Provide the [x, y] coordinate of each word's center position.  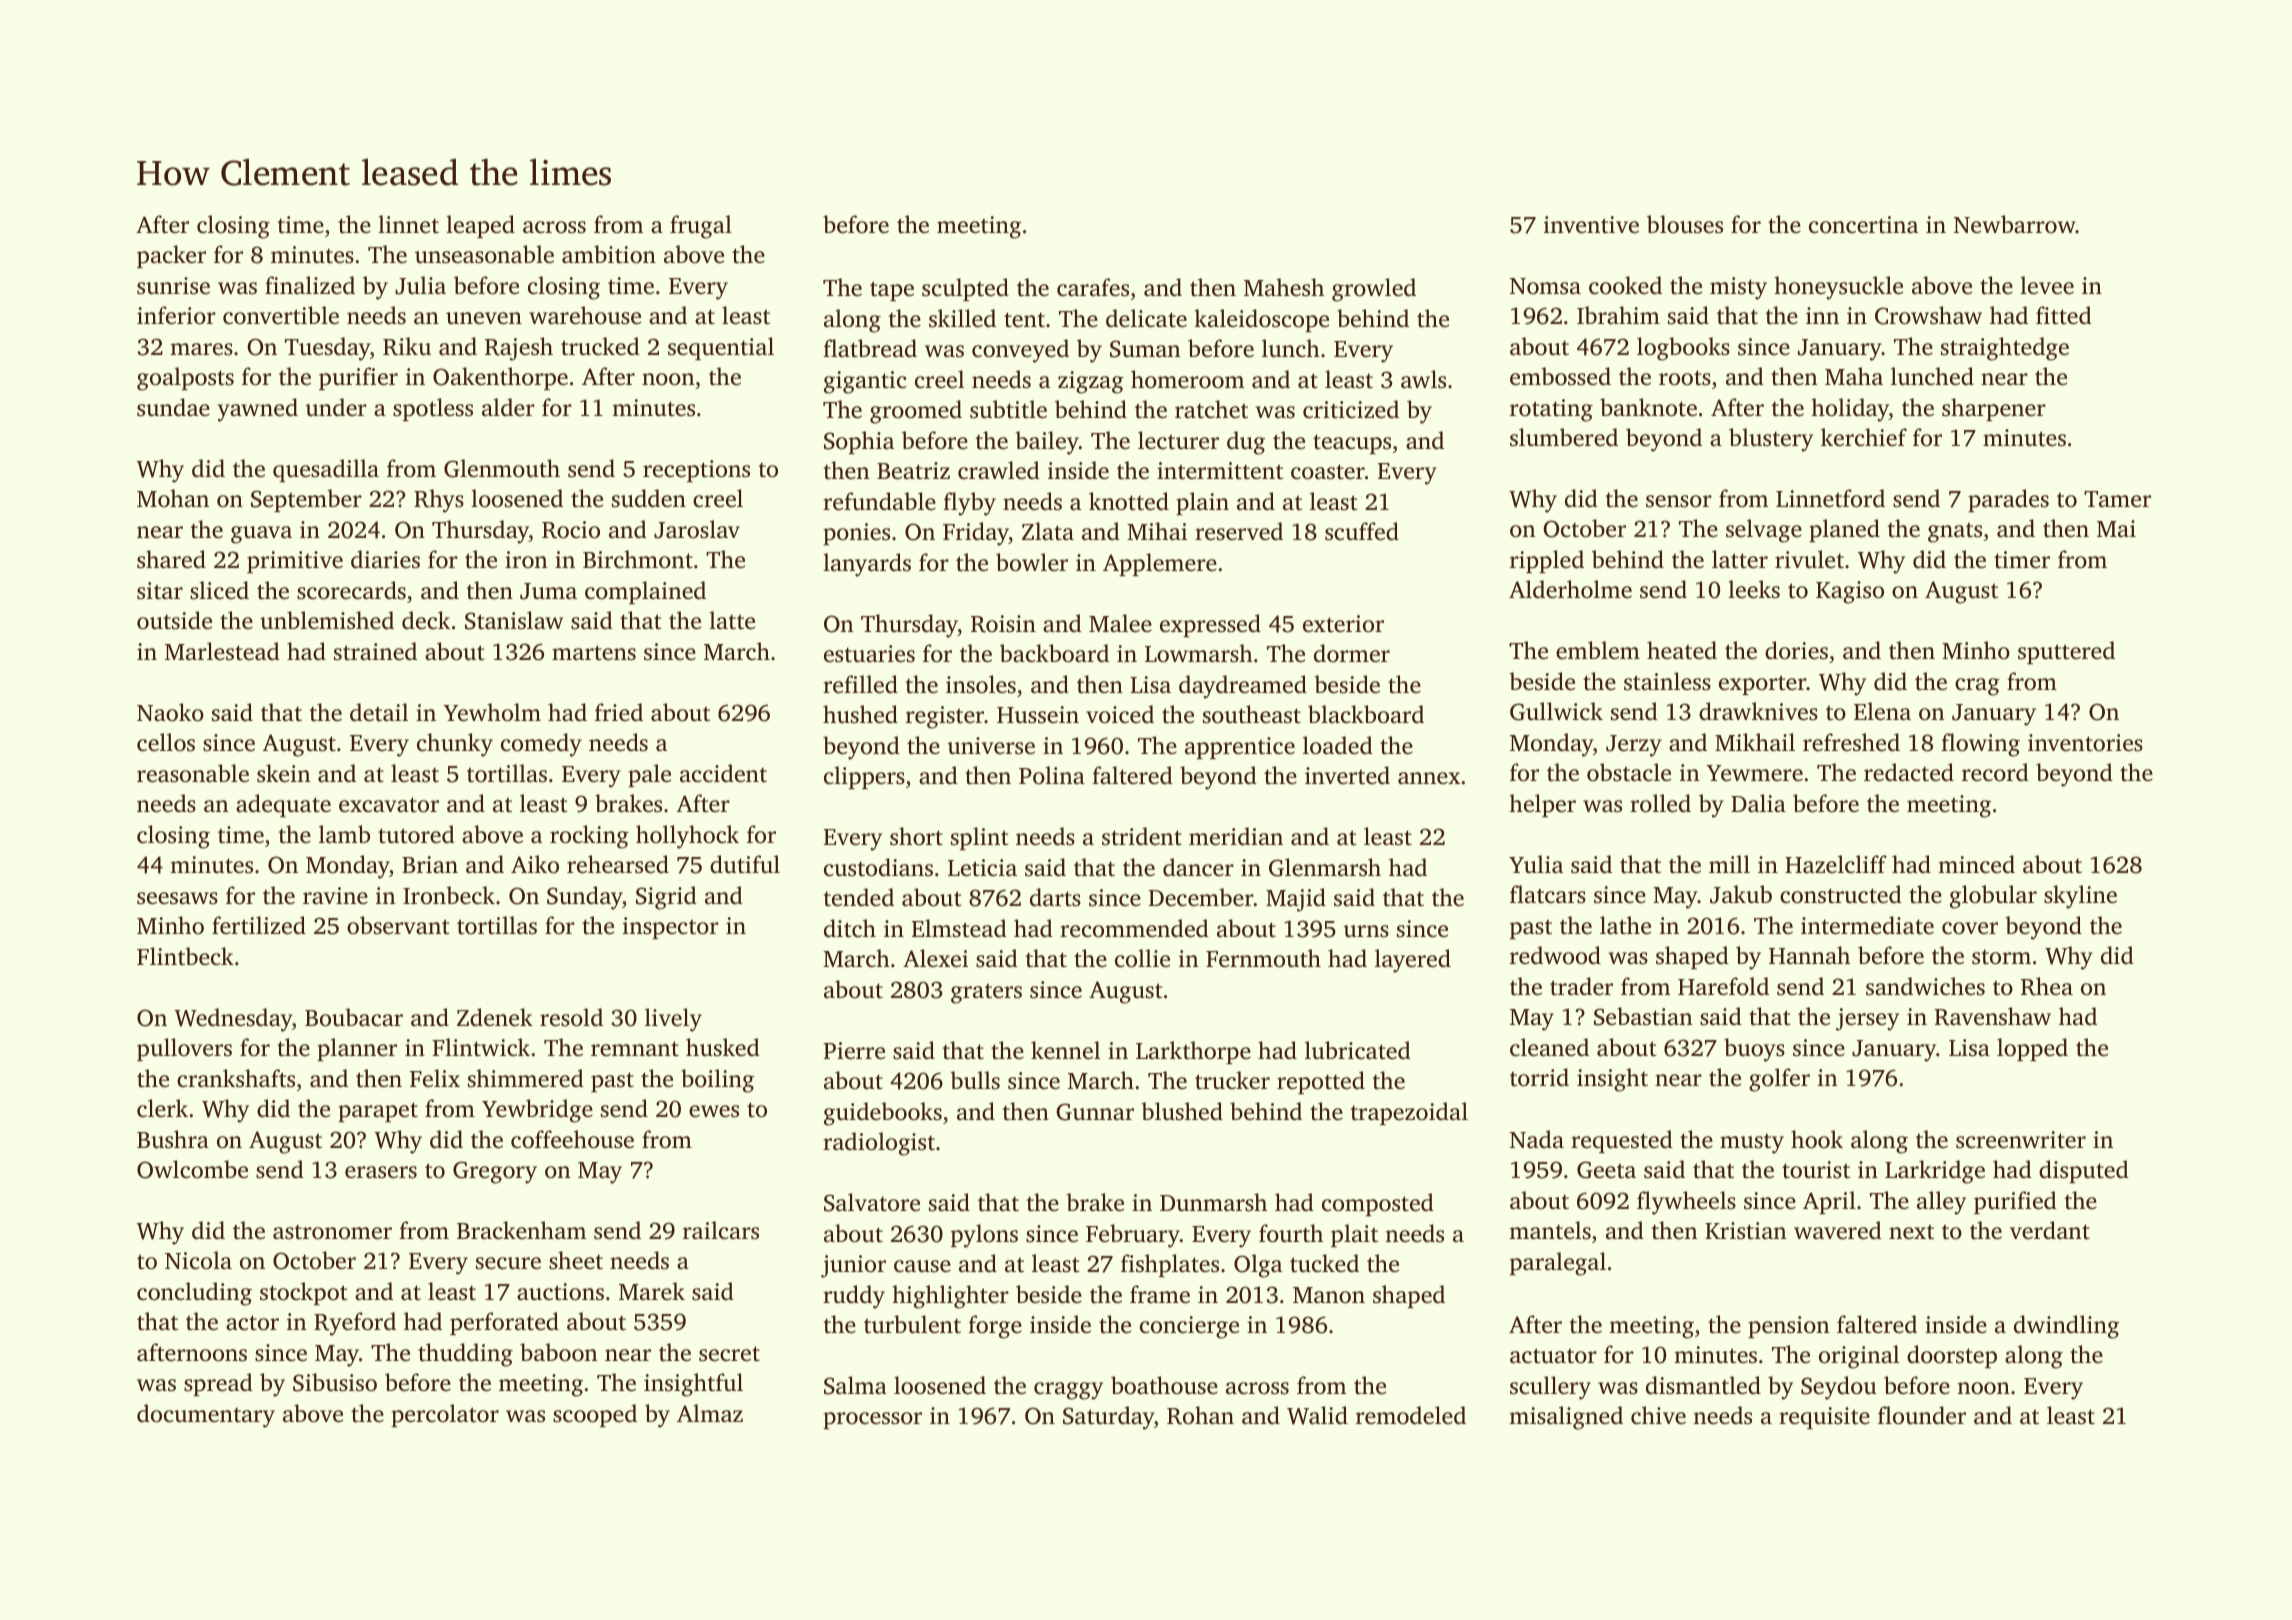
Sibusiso [335, 1382]
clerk [162, 1108]
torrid [1539, 1077]
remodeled [1411, 1415]
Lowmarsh [1199, 653]
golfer [1779, 1080]
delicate [1146, 318]
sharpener [1994, 409]
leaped [480, 226]
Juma [548, 591]
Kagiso [1850, 592]
